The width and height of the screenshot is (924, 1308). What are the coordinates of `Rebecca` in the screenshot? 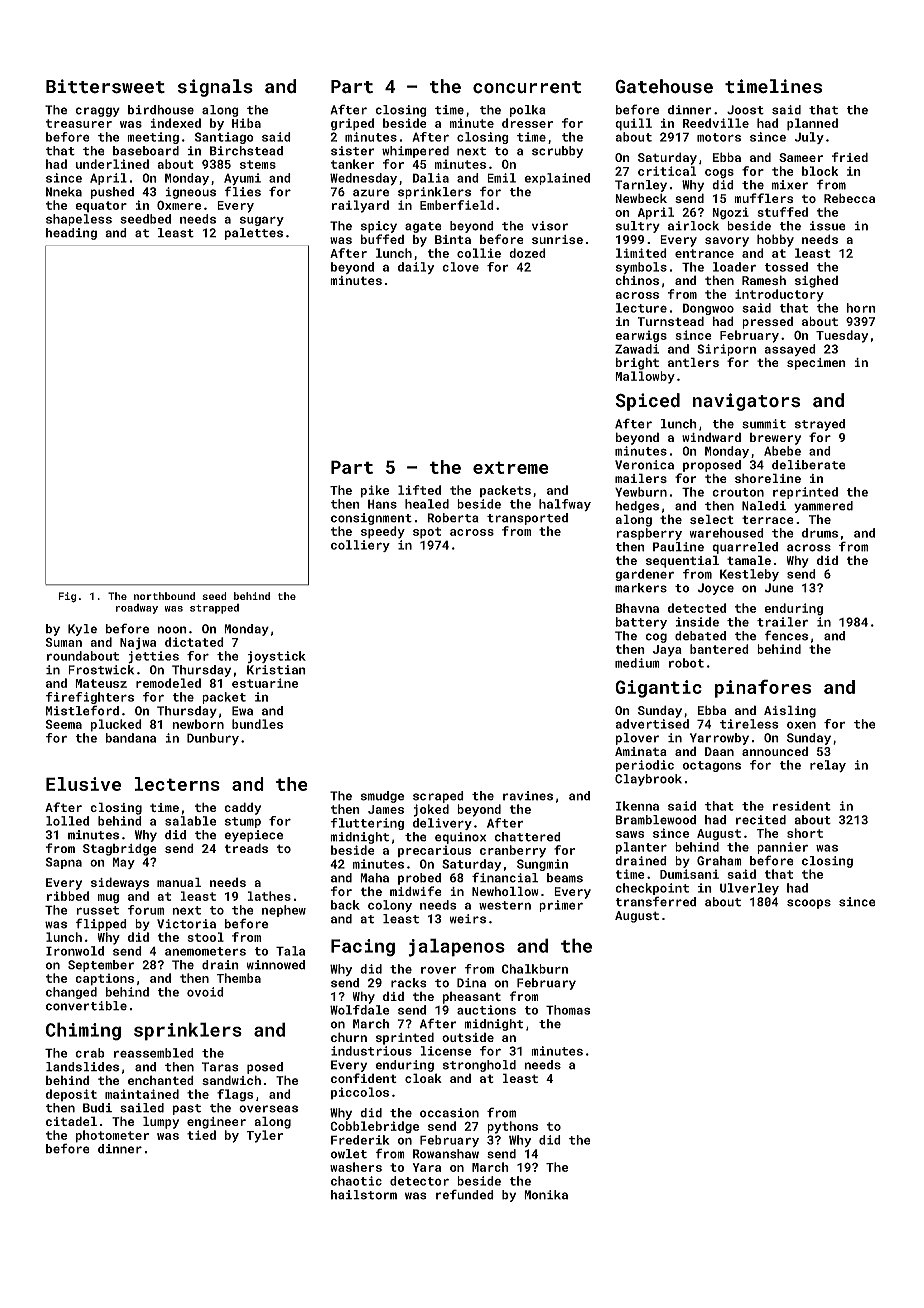 It's located at (849, 198).
